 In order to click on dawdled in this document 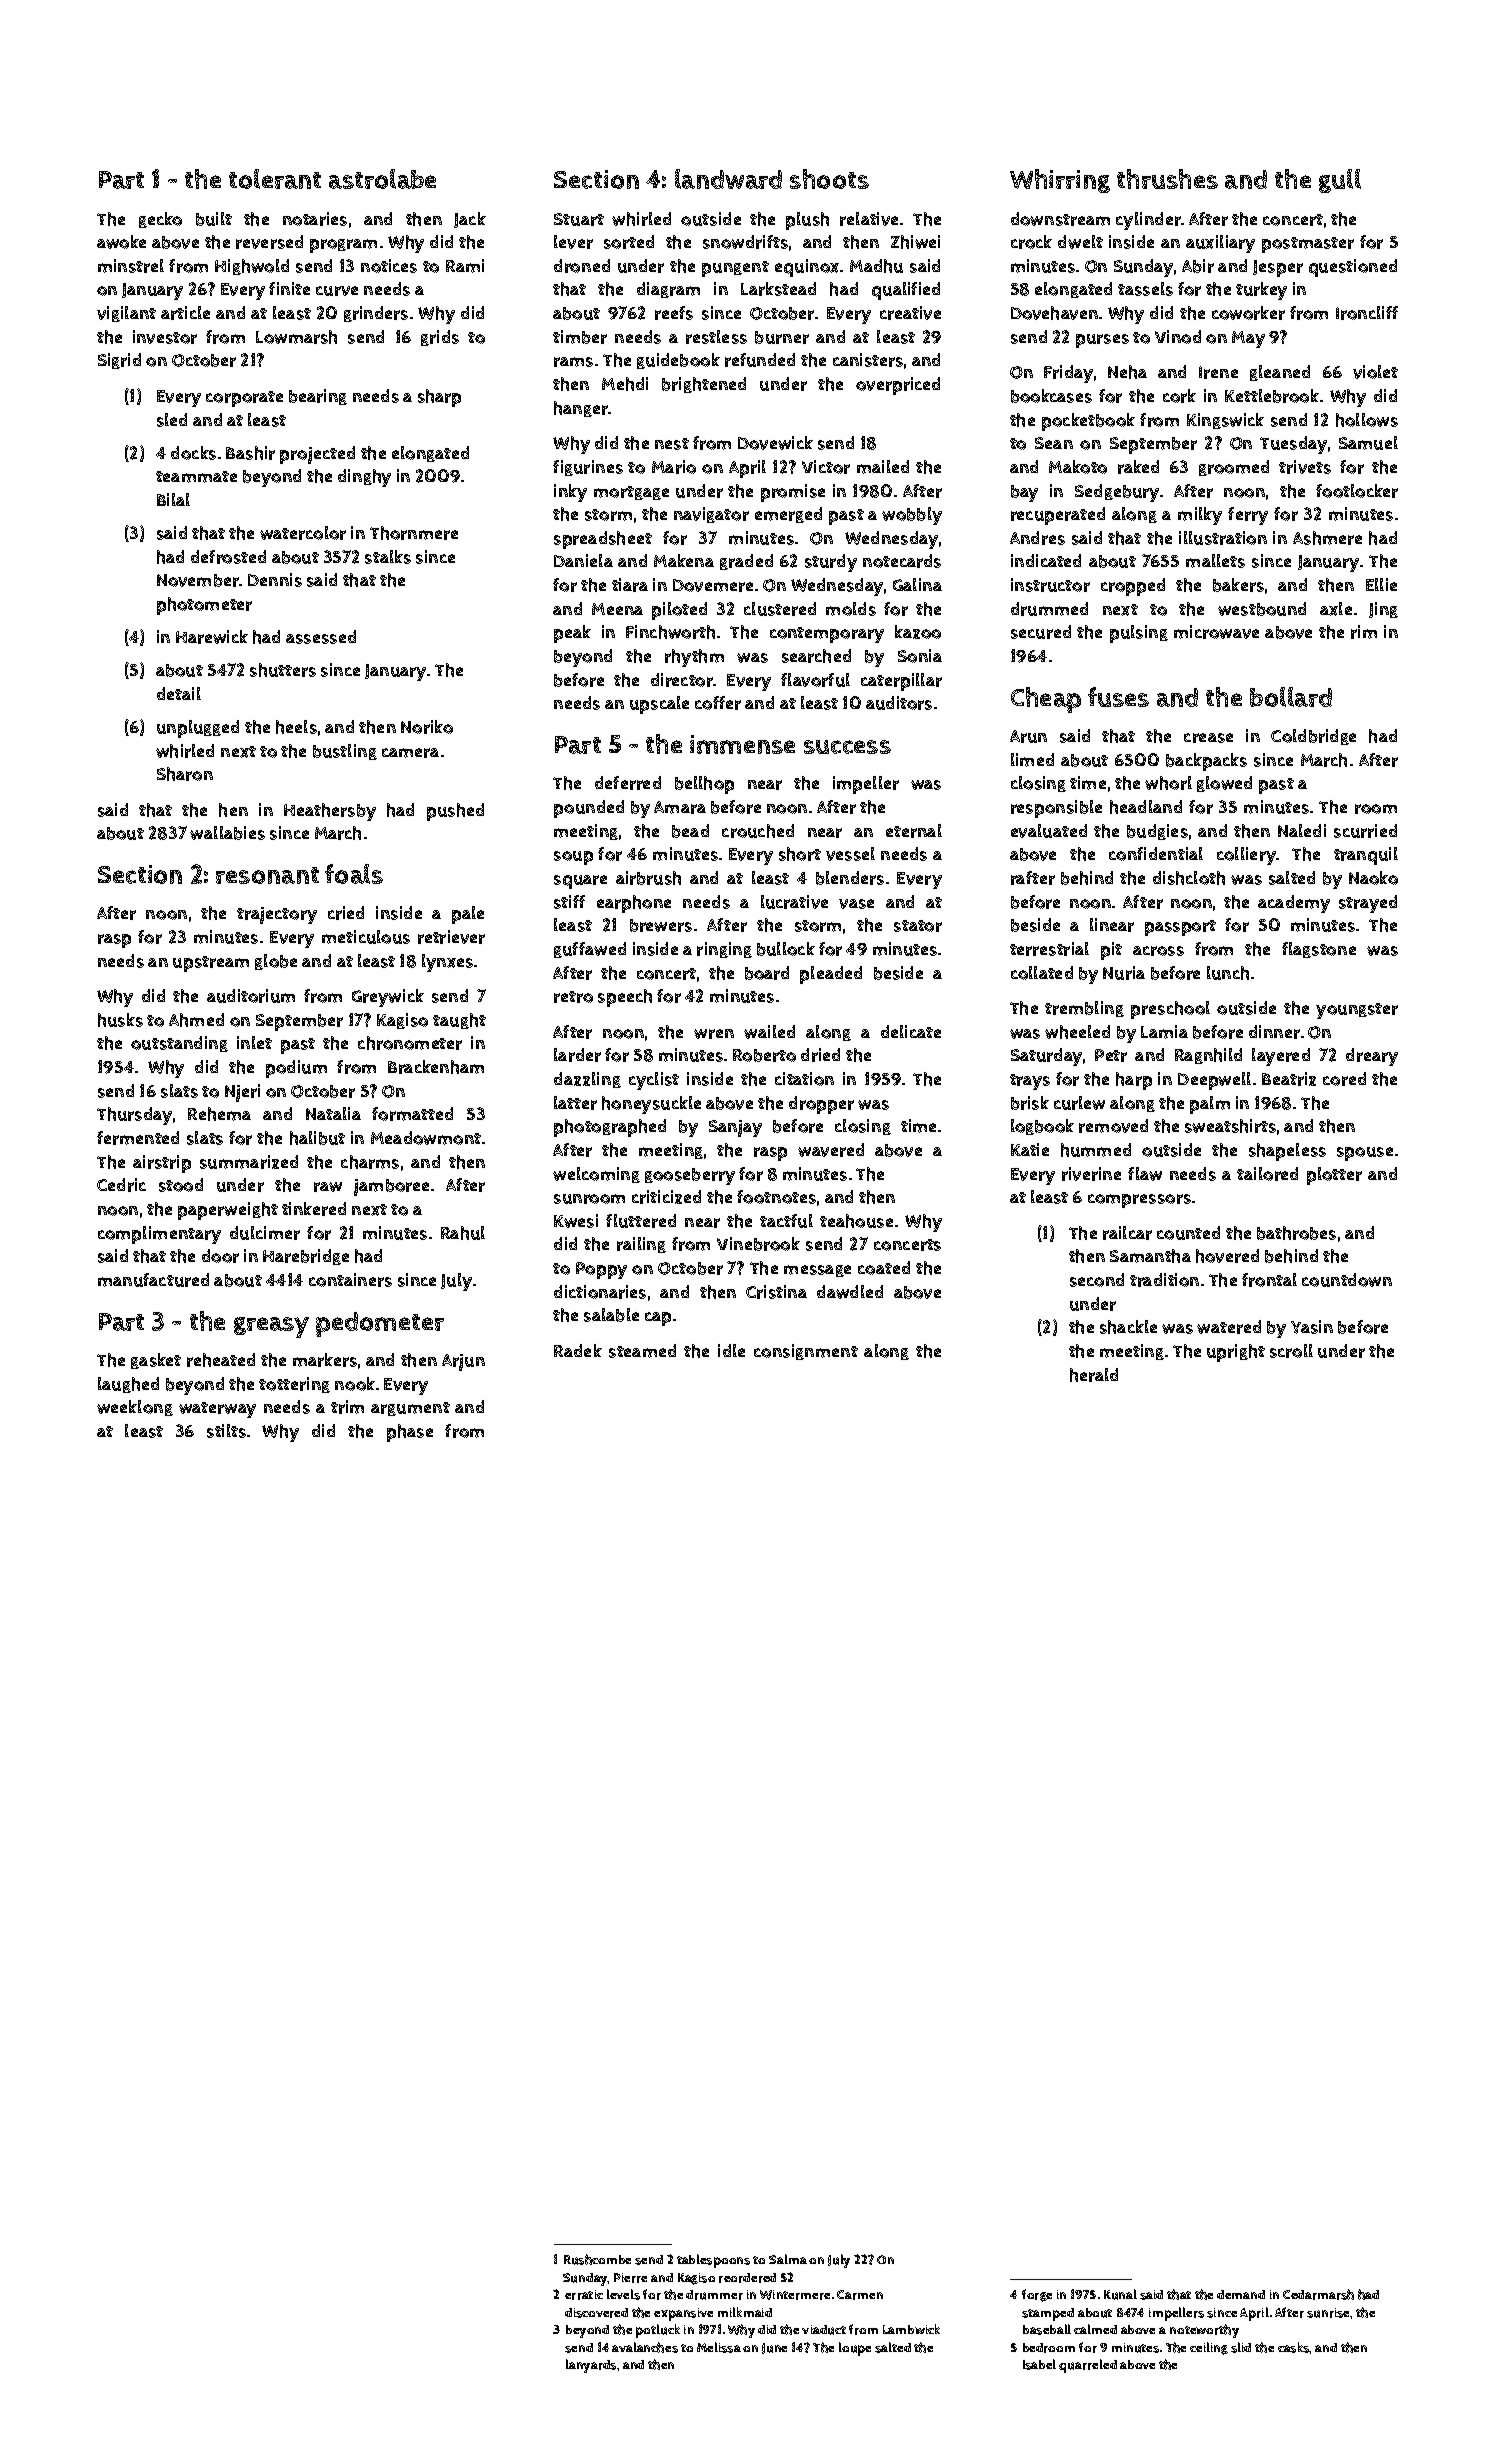, I will do `click(850, 1292)`.
